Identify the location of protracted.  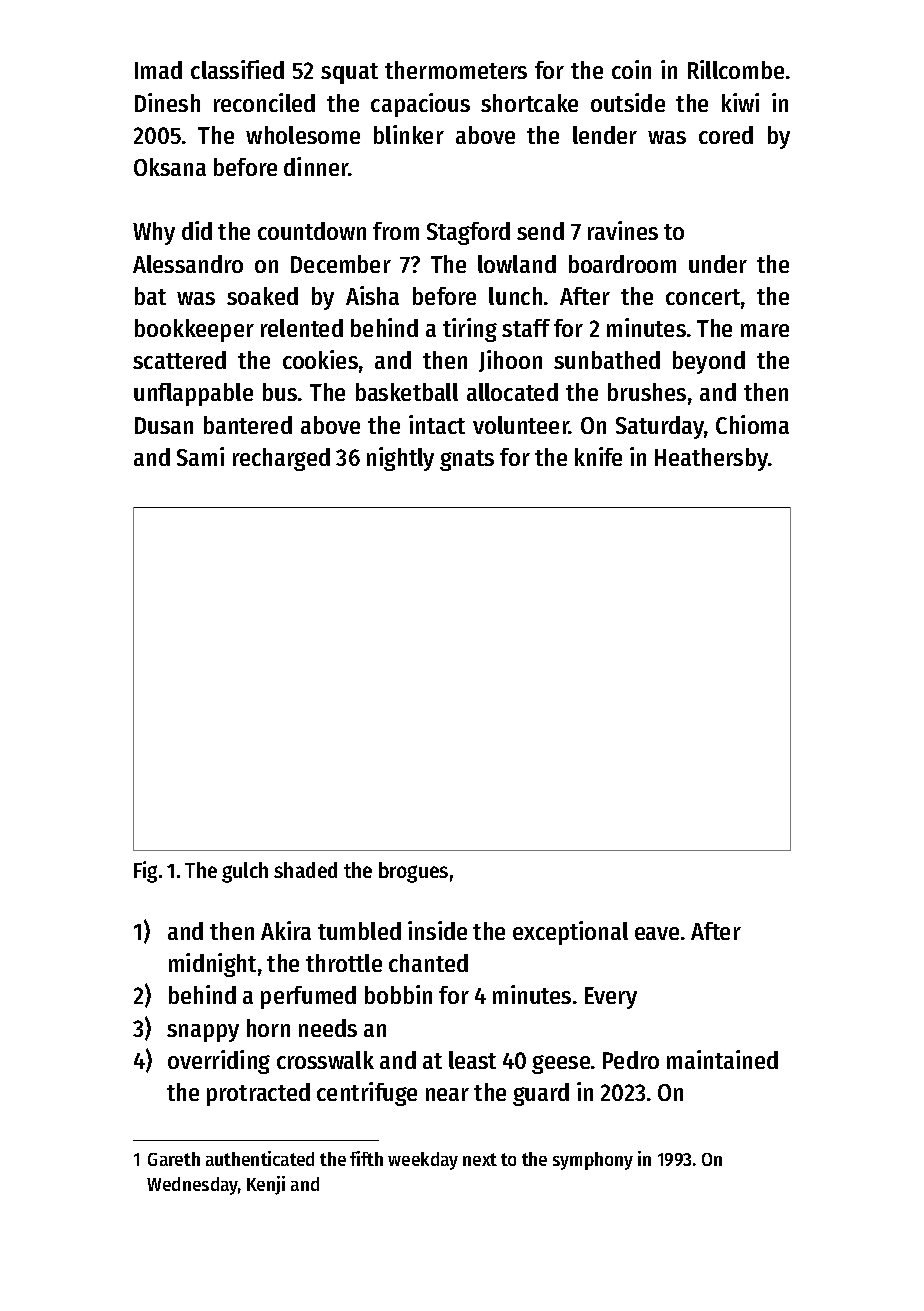
(258, 1094).
